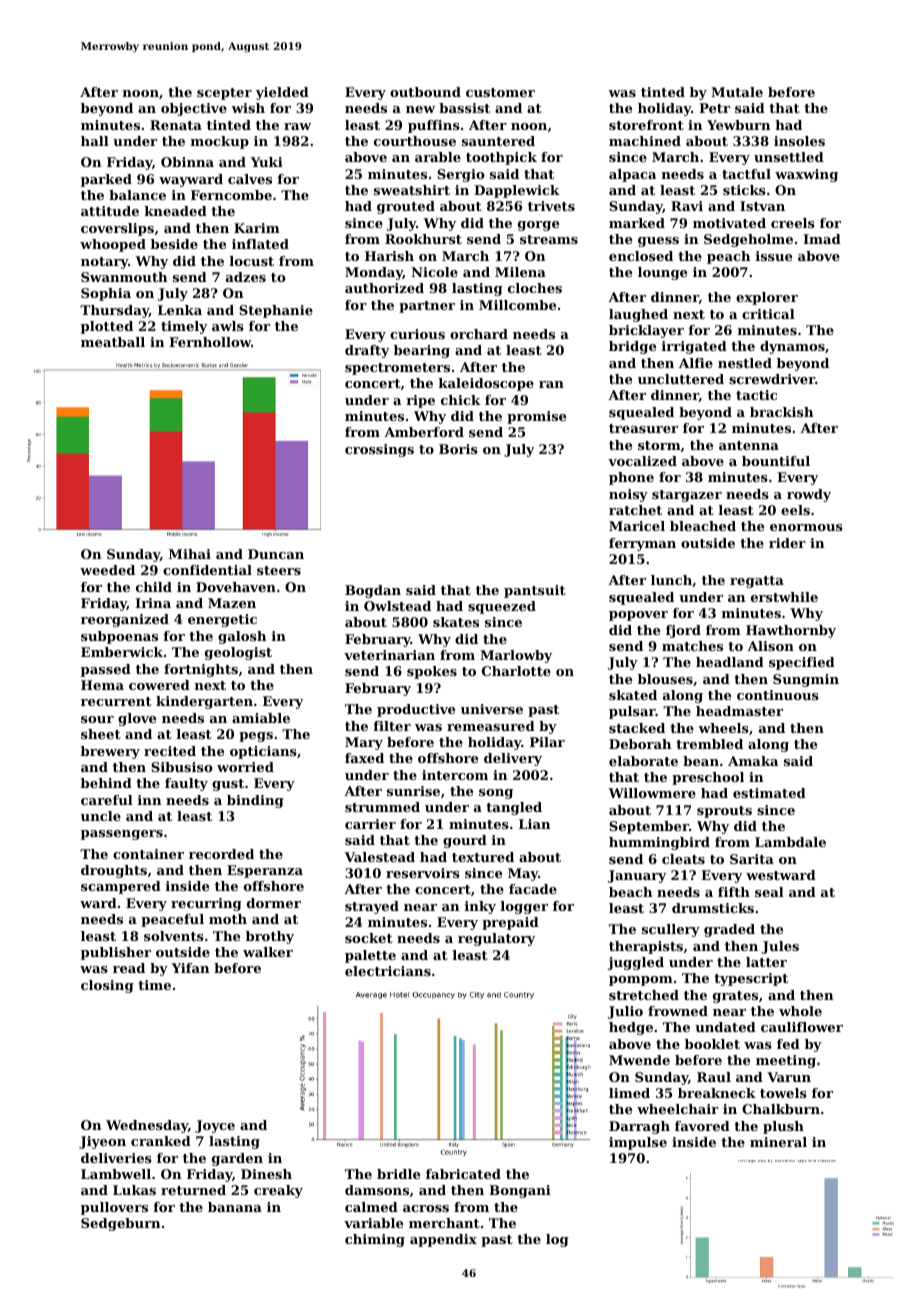 Image resolution: width=924 pixels, height=1308 pixels. Describe the element at coordinates (712, 1044) in the screenshot. I see `booklet` at that location.
